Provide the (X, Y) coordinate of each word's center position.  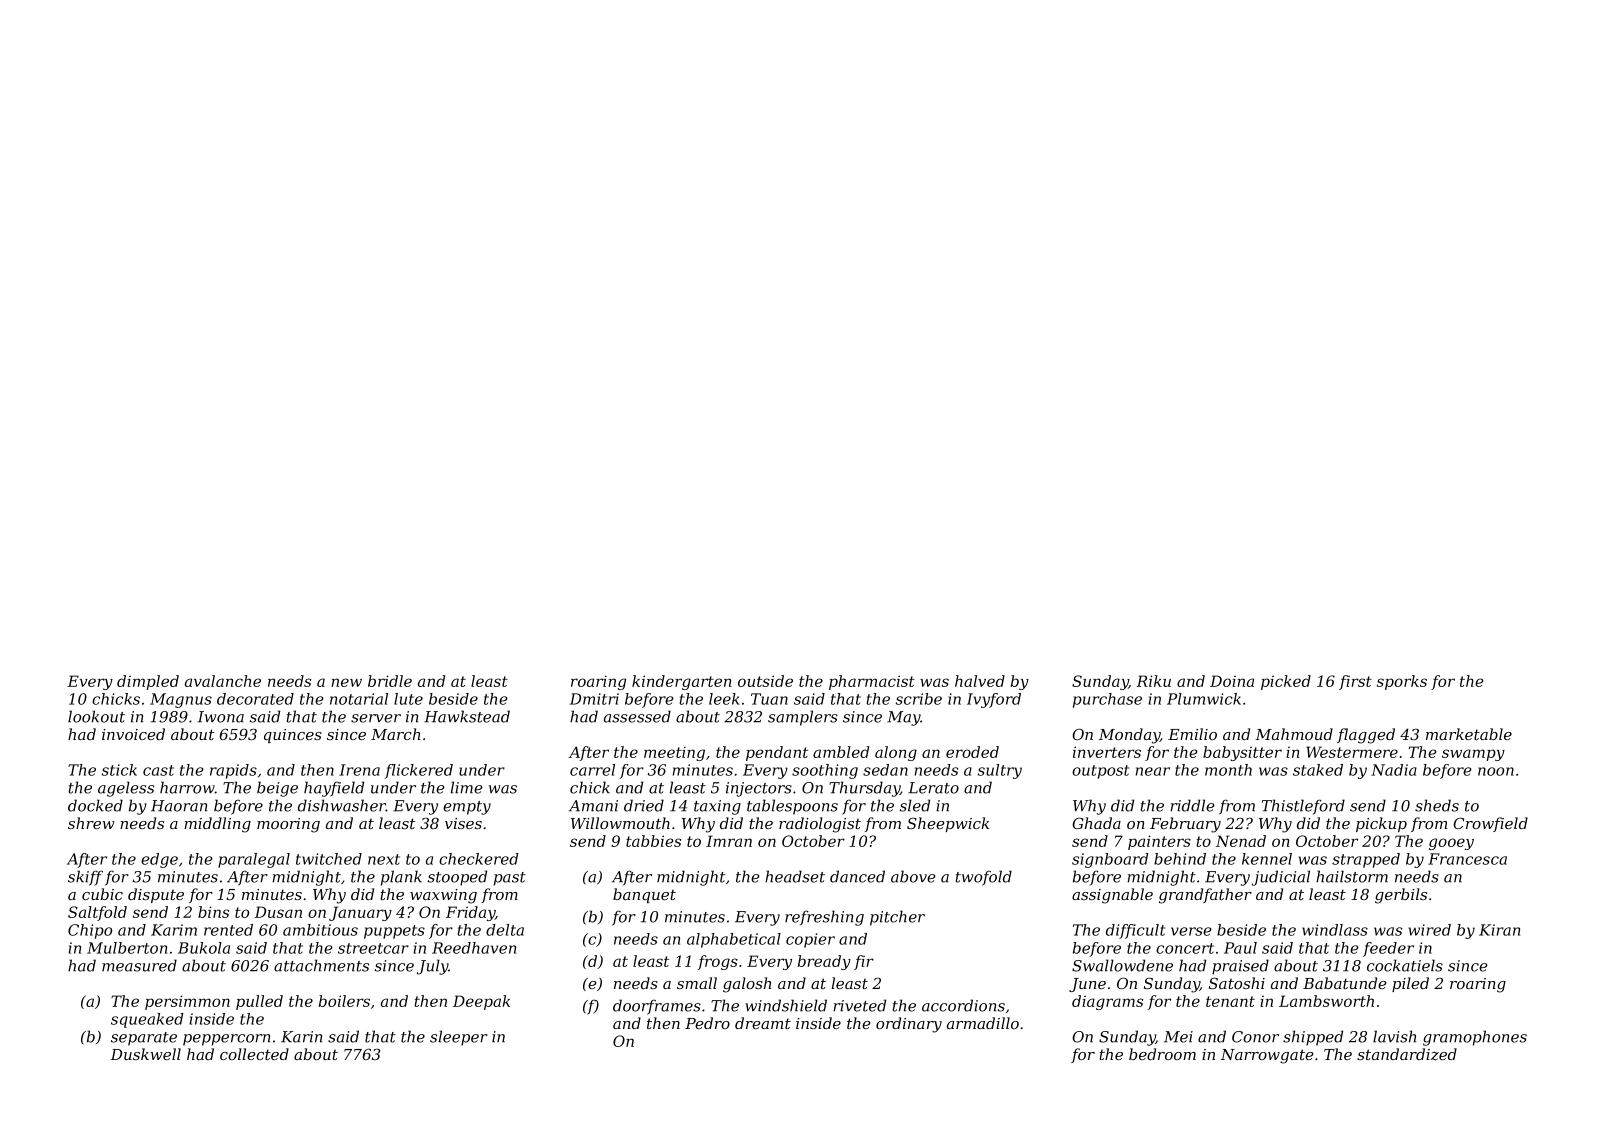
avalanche (223, 681)
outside (765, 681)
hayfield (334, 789)
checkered (479, 859)
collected (254, 1054)
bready (824, 962)
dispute (156, 895)
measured (139, 965)
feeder (1388, 949)
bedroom (1162, 1054)
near (1153, 771)
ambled (841, 752)
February (1185, 825)
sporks (1402, 682)
